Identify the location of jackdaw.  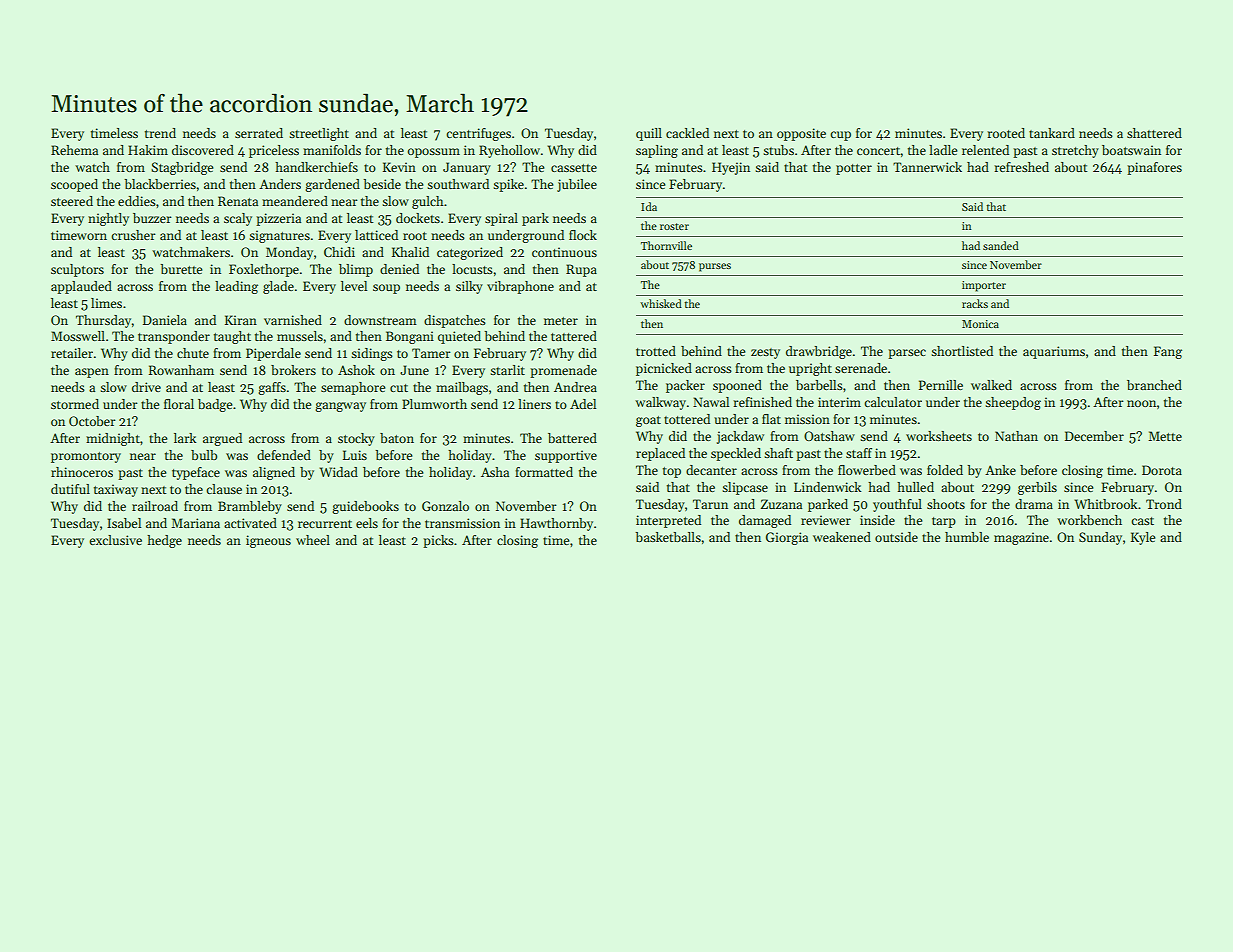
(740, 437).
